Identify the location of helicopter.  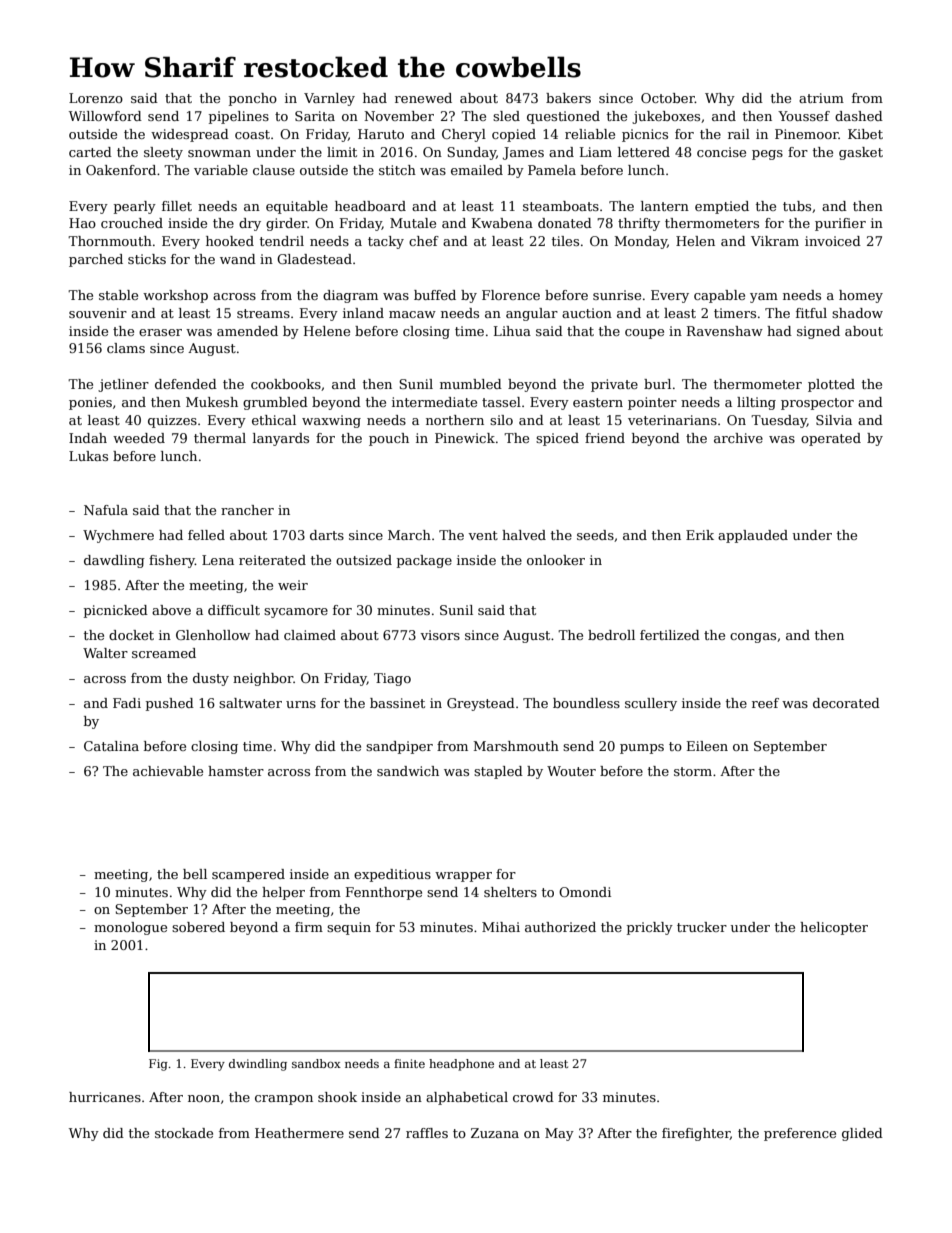
(834, 928).
